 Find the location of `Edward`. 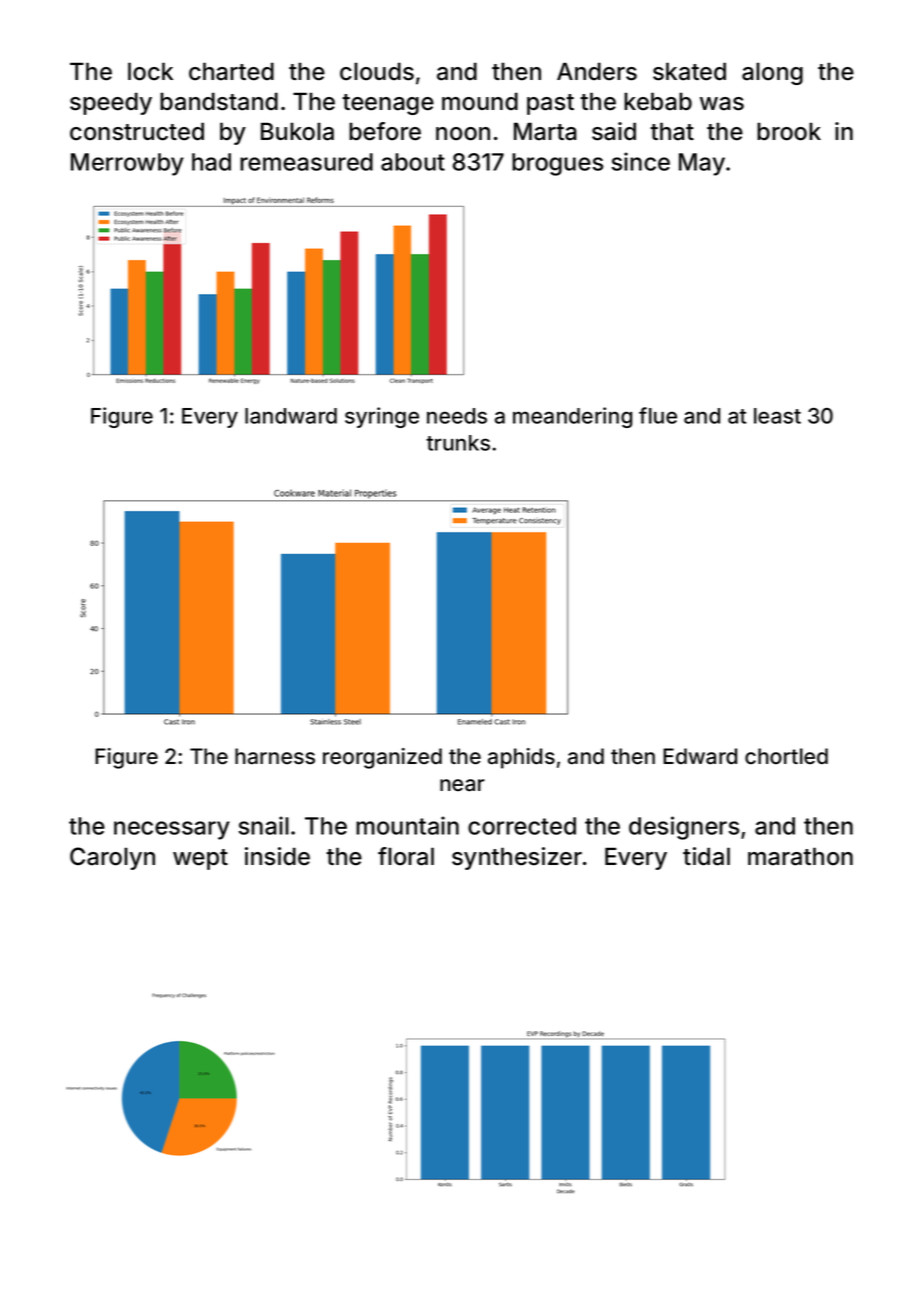

Edward is located at coordinates (700, 756).
